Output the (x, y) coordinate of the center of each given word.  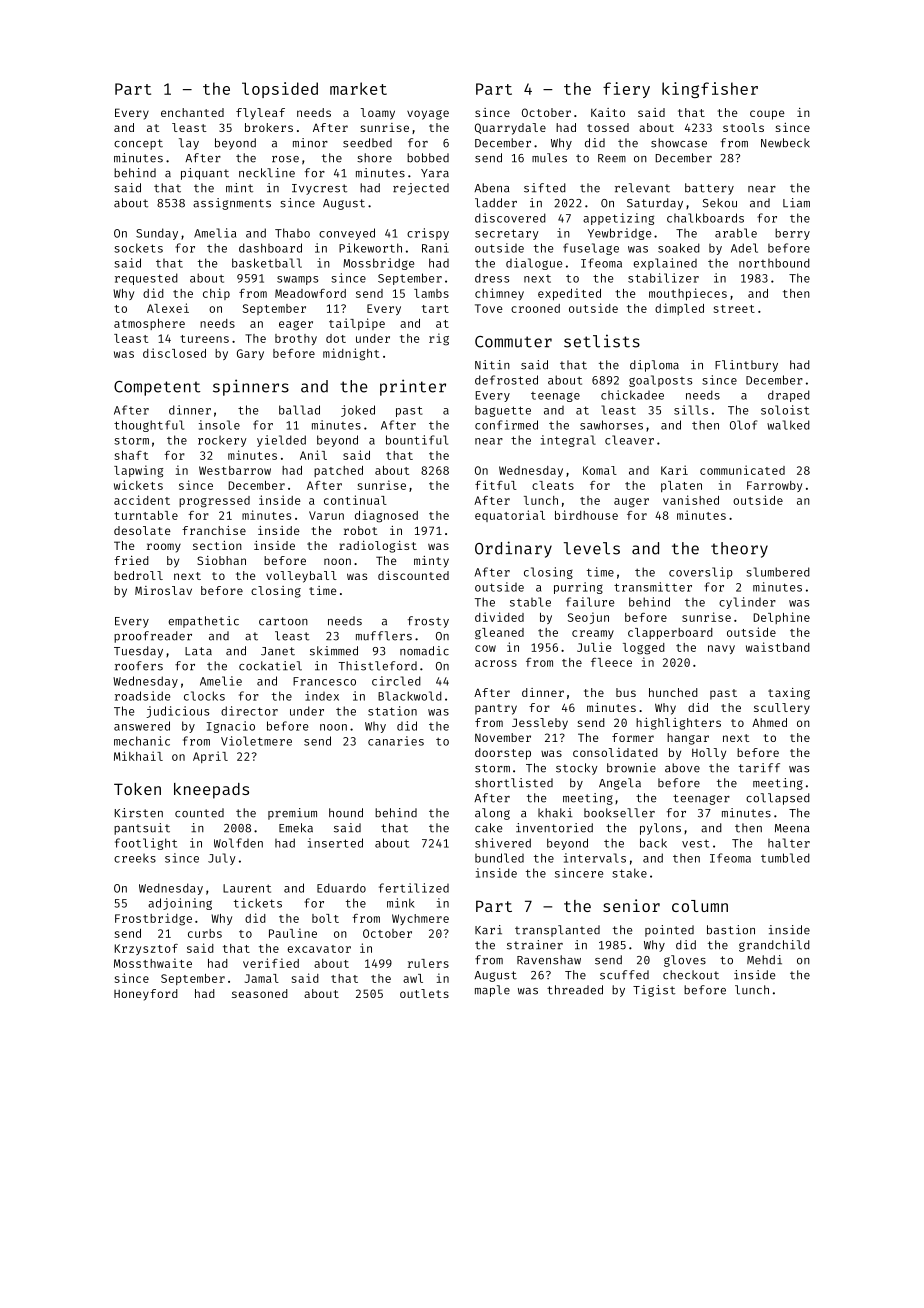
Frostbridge (153, 919)
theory (739, 550)
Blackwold (410, 696)
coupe (767, 115)
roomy (164, 548)
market (358, 88)
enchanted (192, 112)
